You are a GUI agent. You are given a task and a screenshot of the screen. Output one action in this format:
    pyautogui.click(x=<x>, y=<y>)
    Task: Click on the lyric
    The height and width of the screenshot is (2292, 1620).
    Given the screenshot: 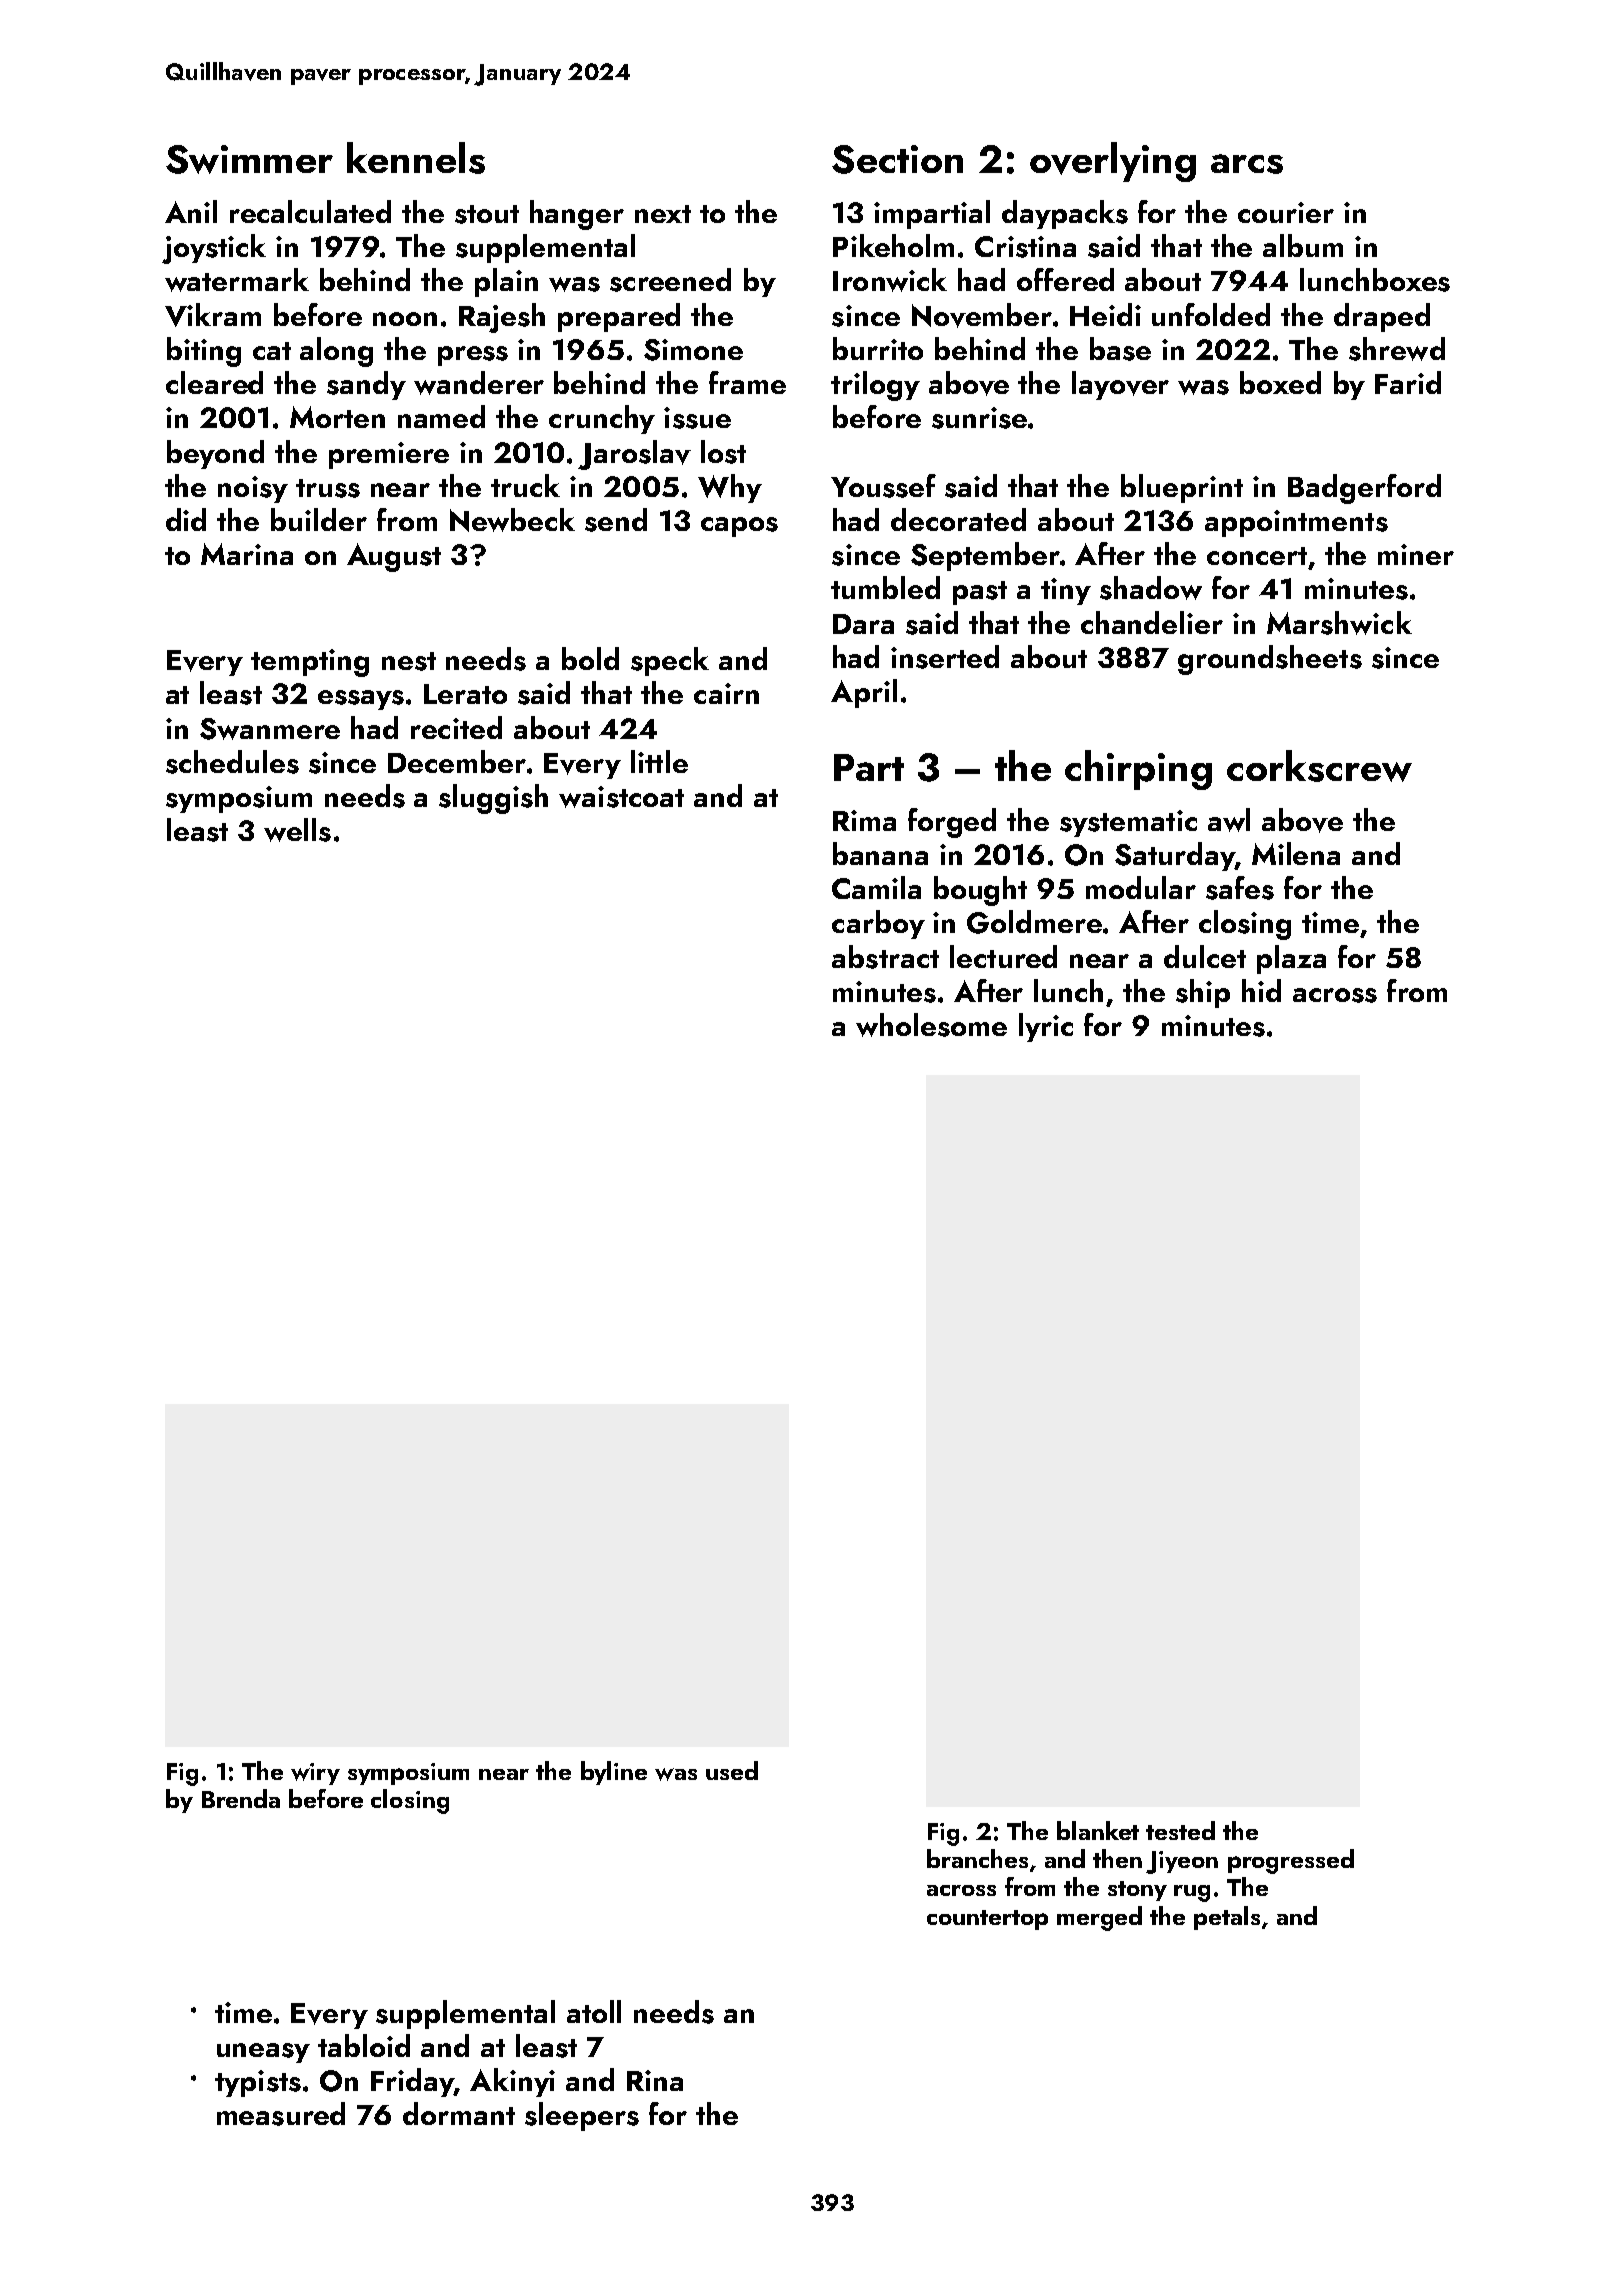 What is the action you would take?
    pyautogui.click(x=1046, y=1027)
